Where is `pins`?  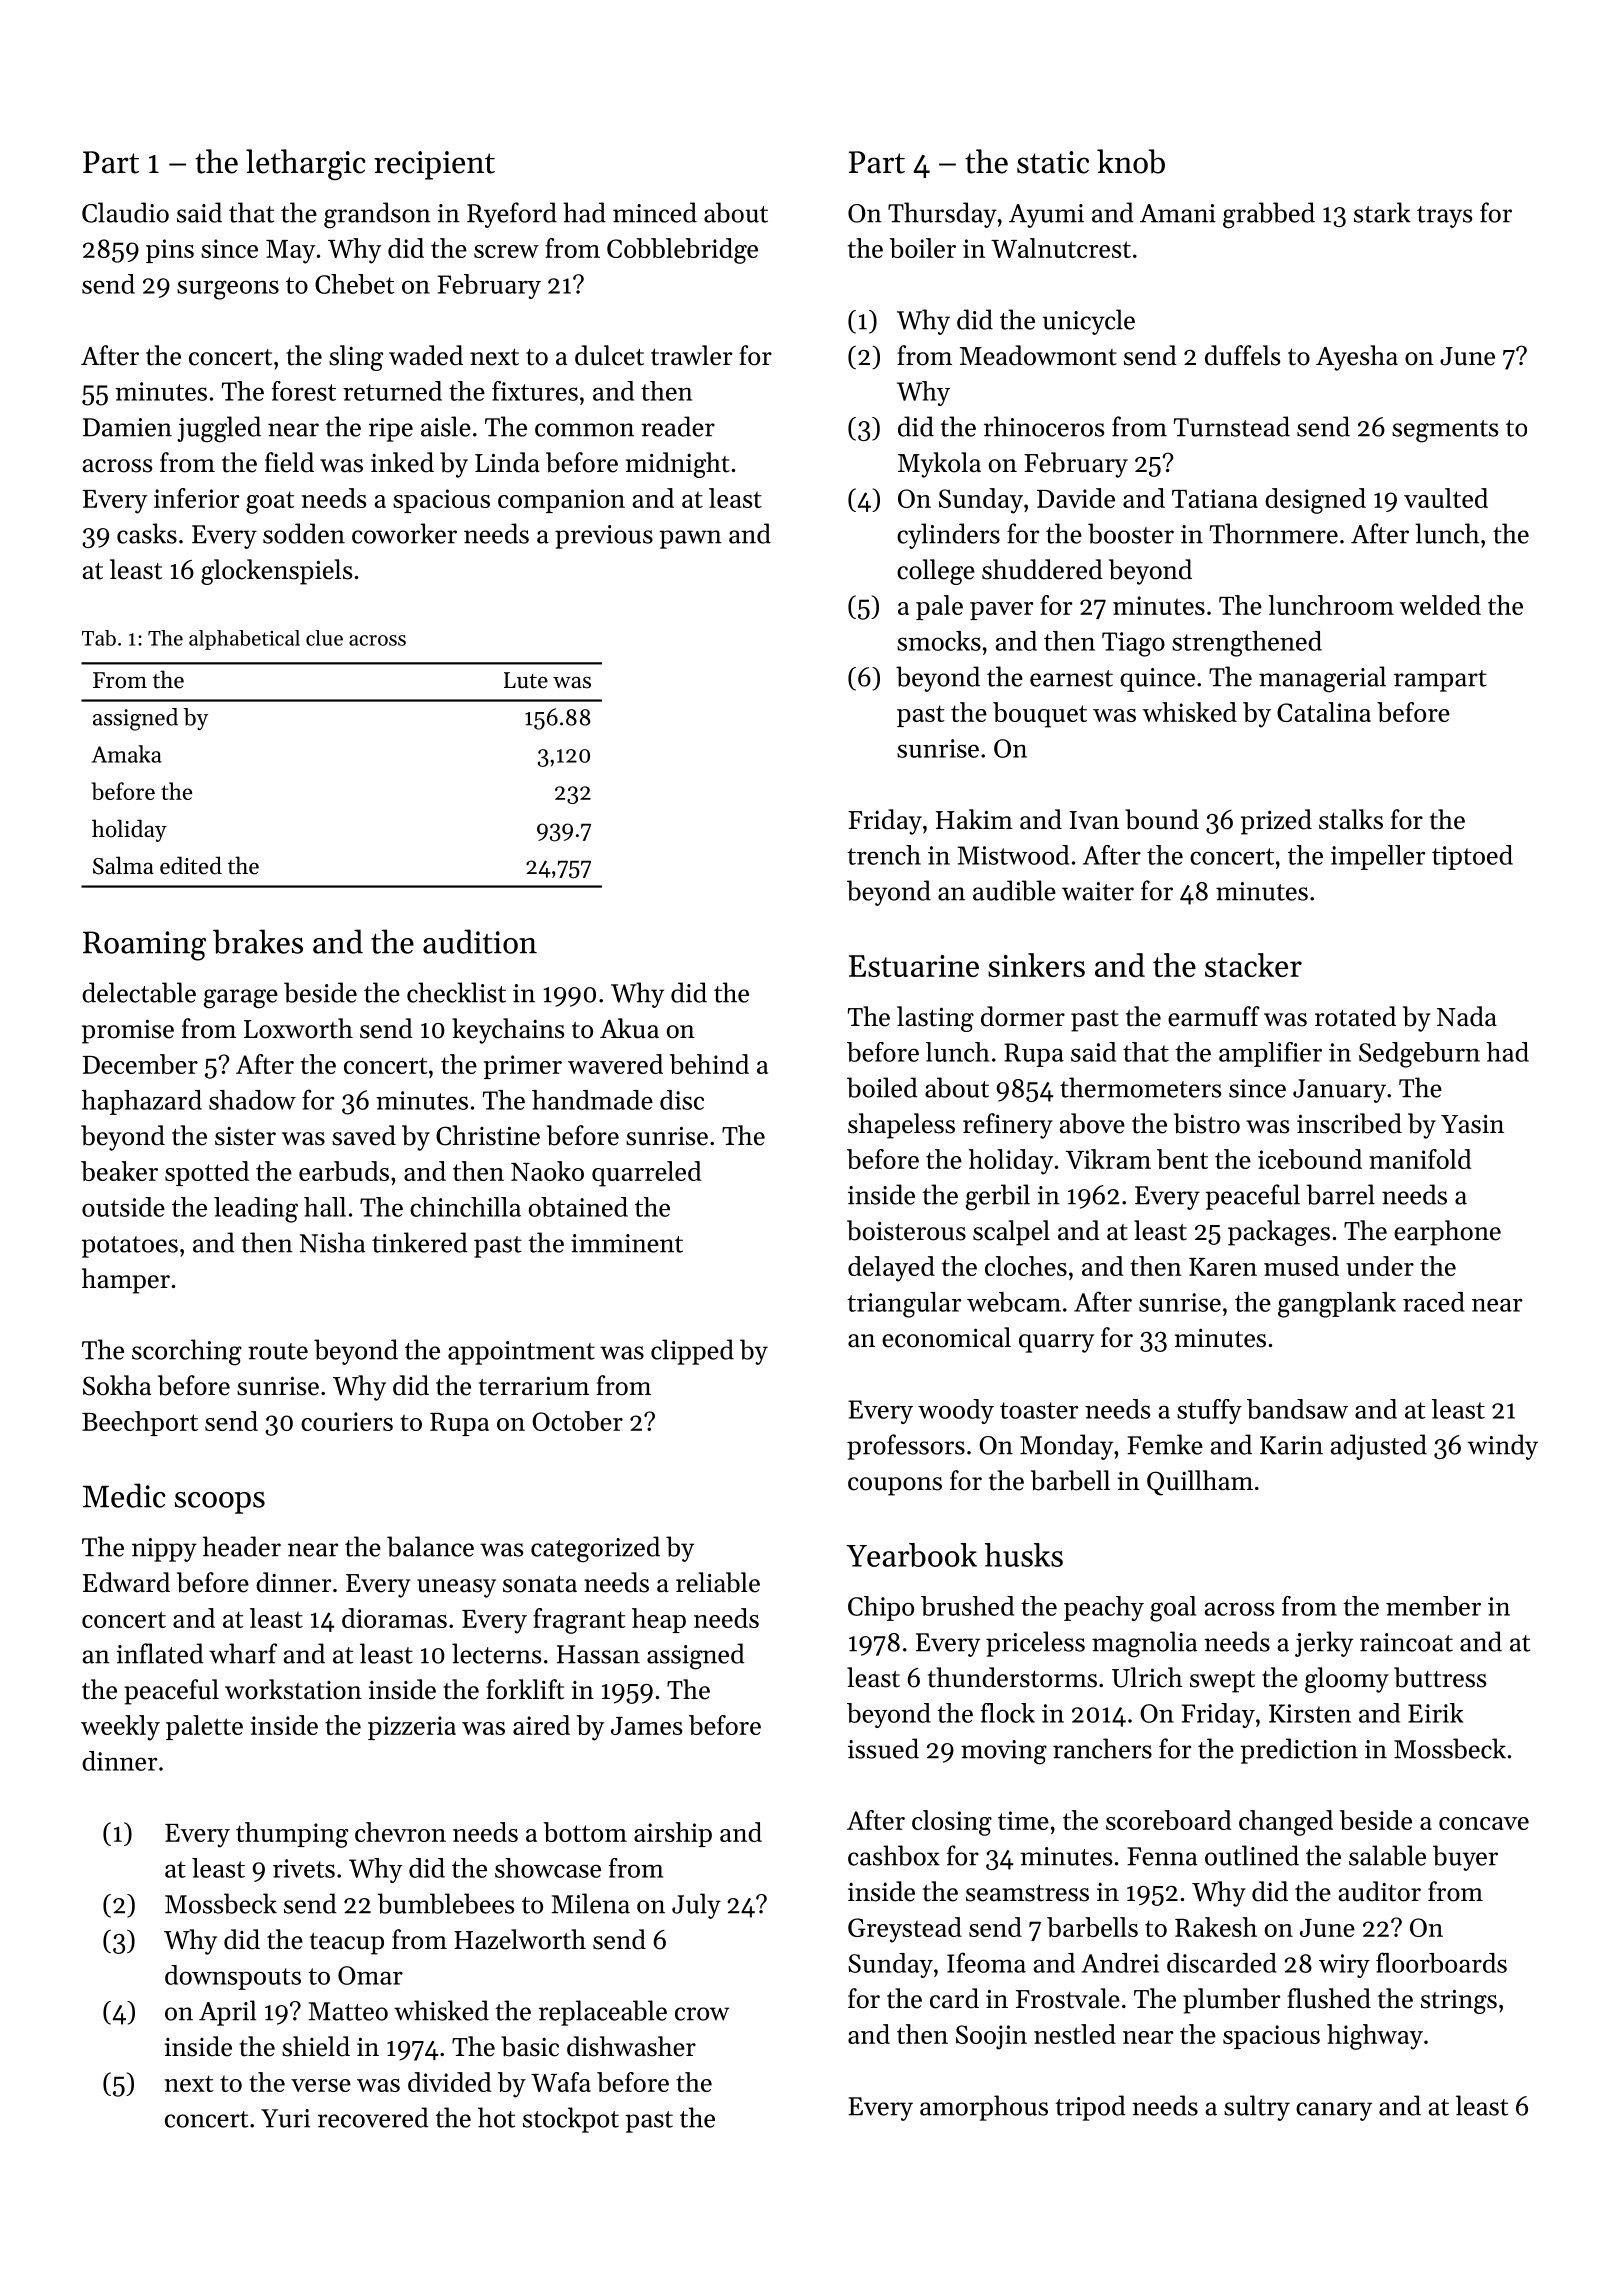
pins is located at coordinates (170, 251).
